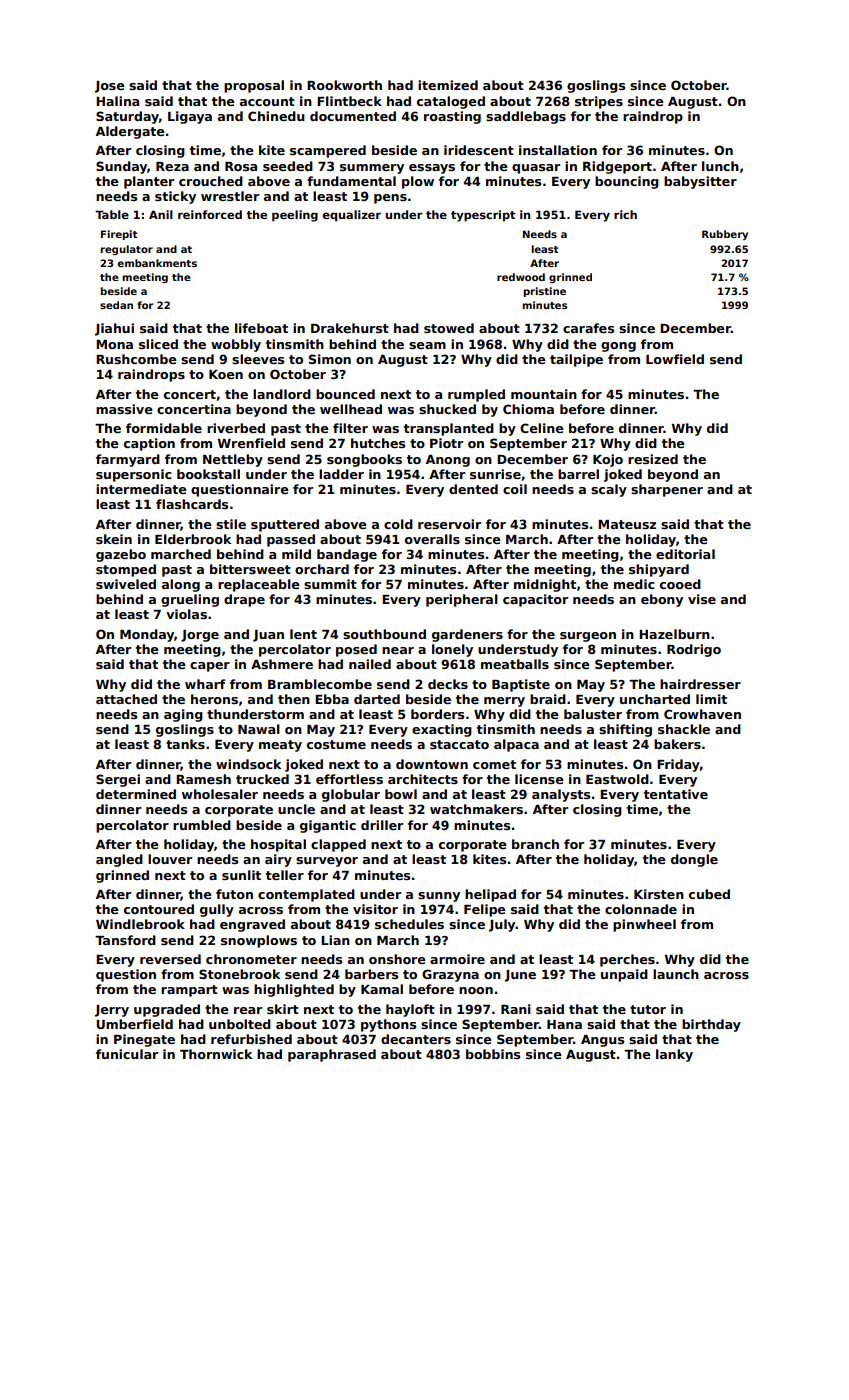 This page has width=849, height=1400. I want to click on massive, so click(124, 409).
